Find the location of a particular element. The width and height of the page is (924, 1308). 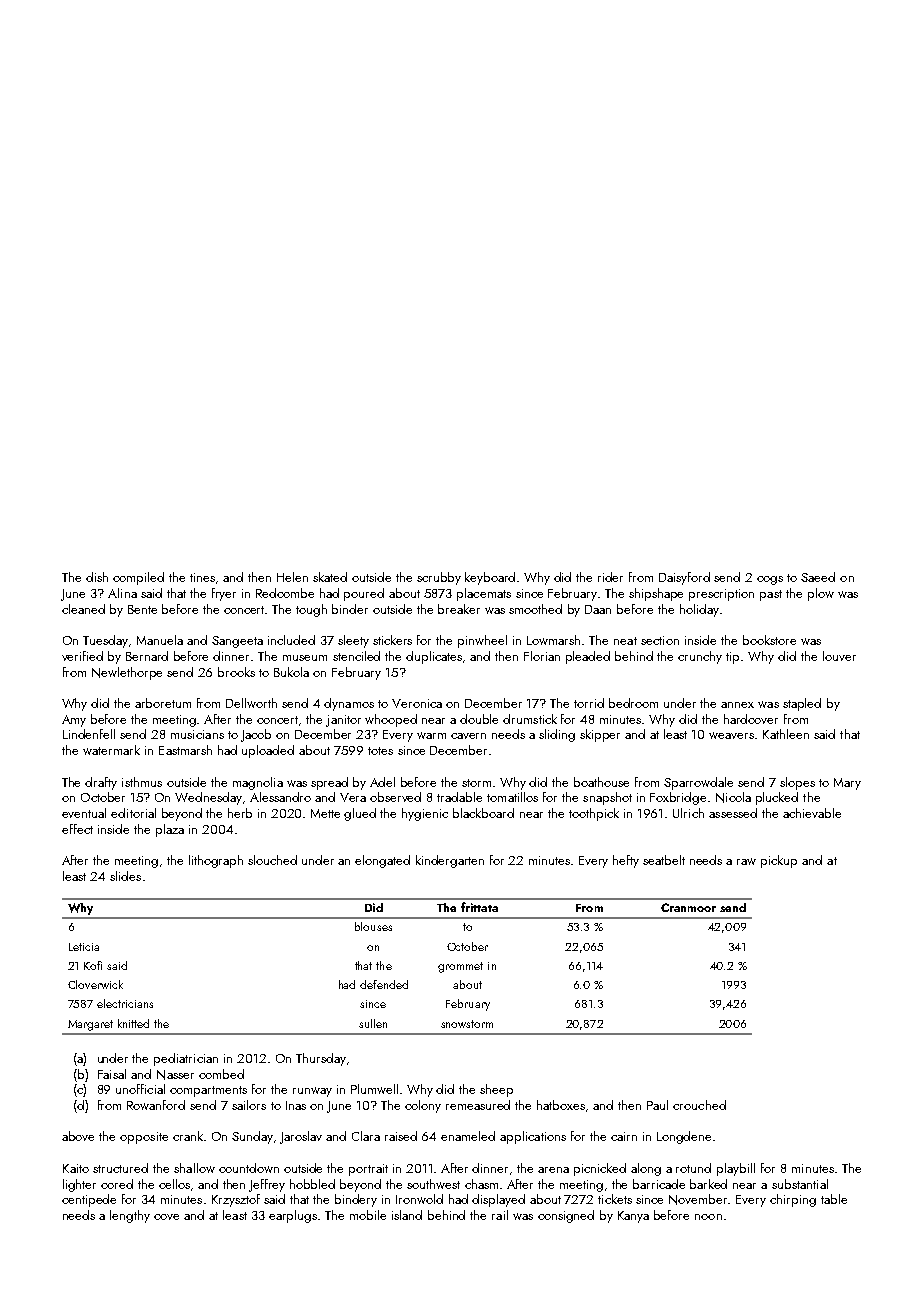

brooks is located at coordinates (236, 672).
